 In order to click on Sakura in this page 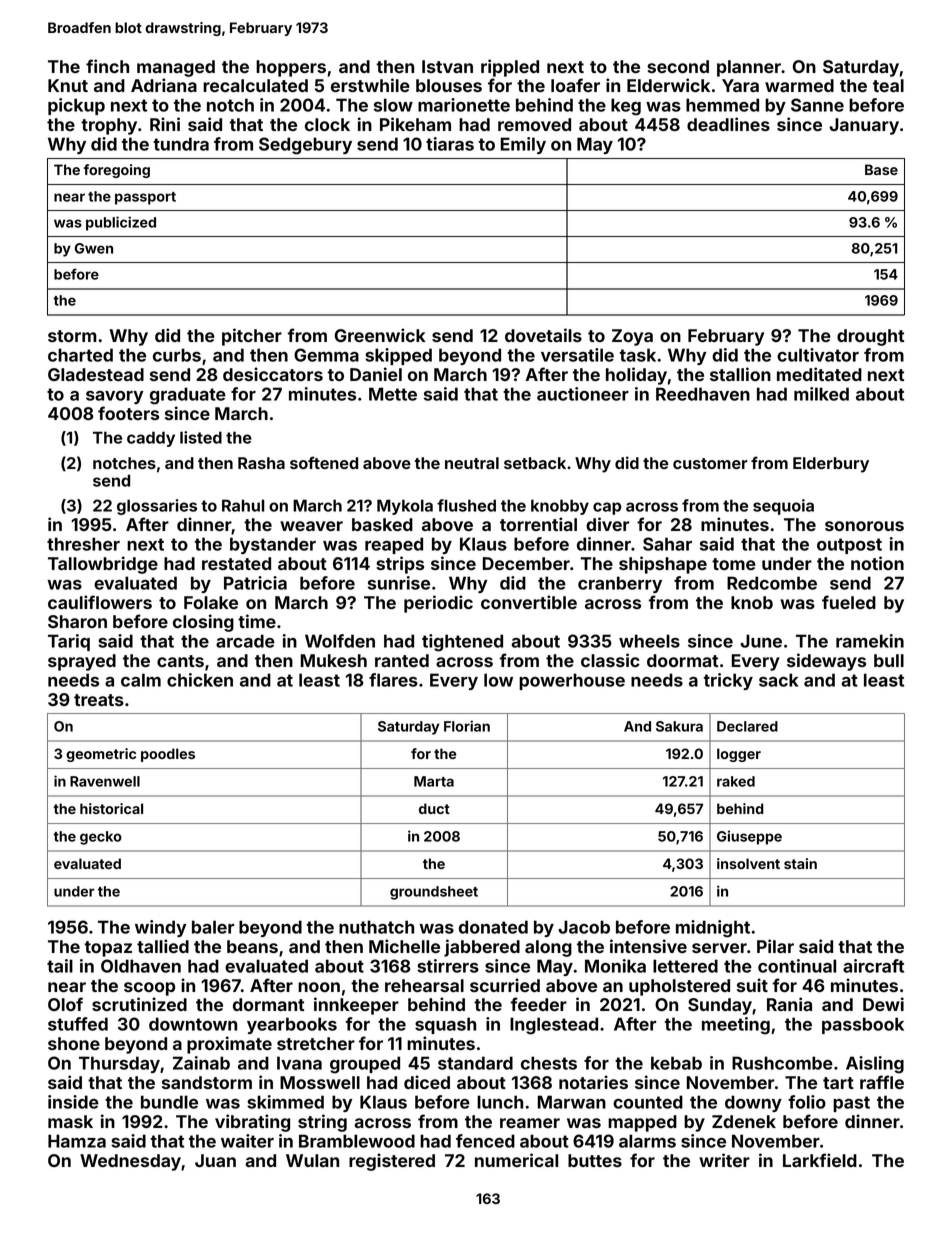, I will do `click(679, 726)`.
